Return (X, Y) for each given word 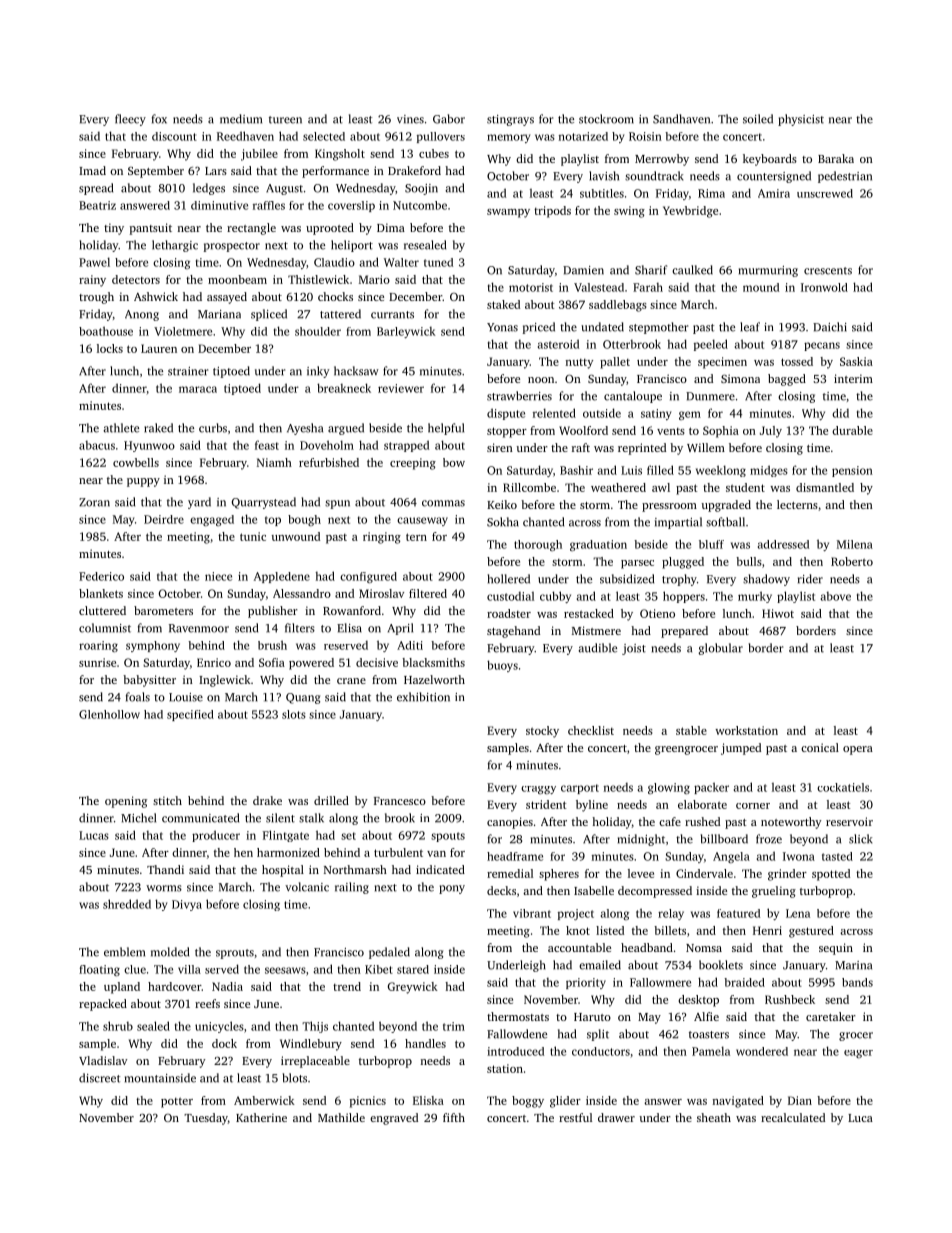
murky (755, 597)
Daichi (830, 327)
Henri (767, 930)
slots (294, 714)
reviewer (401, 388)
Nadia (227, 986)
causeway (422, 521)
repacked (103, 1005)
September (156, 172)
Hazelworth (434, 679)
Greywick (412, 988)
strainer (188, 371)
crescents (828, 271)
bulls (749, 561)
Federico (101, 576)
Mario (374, 279)
